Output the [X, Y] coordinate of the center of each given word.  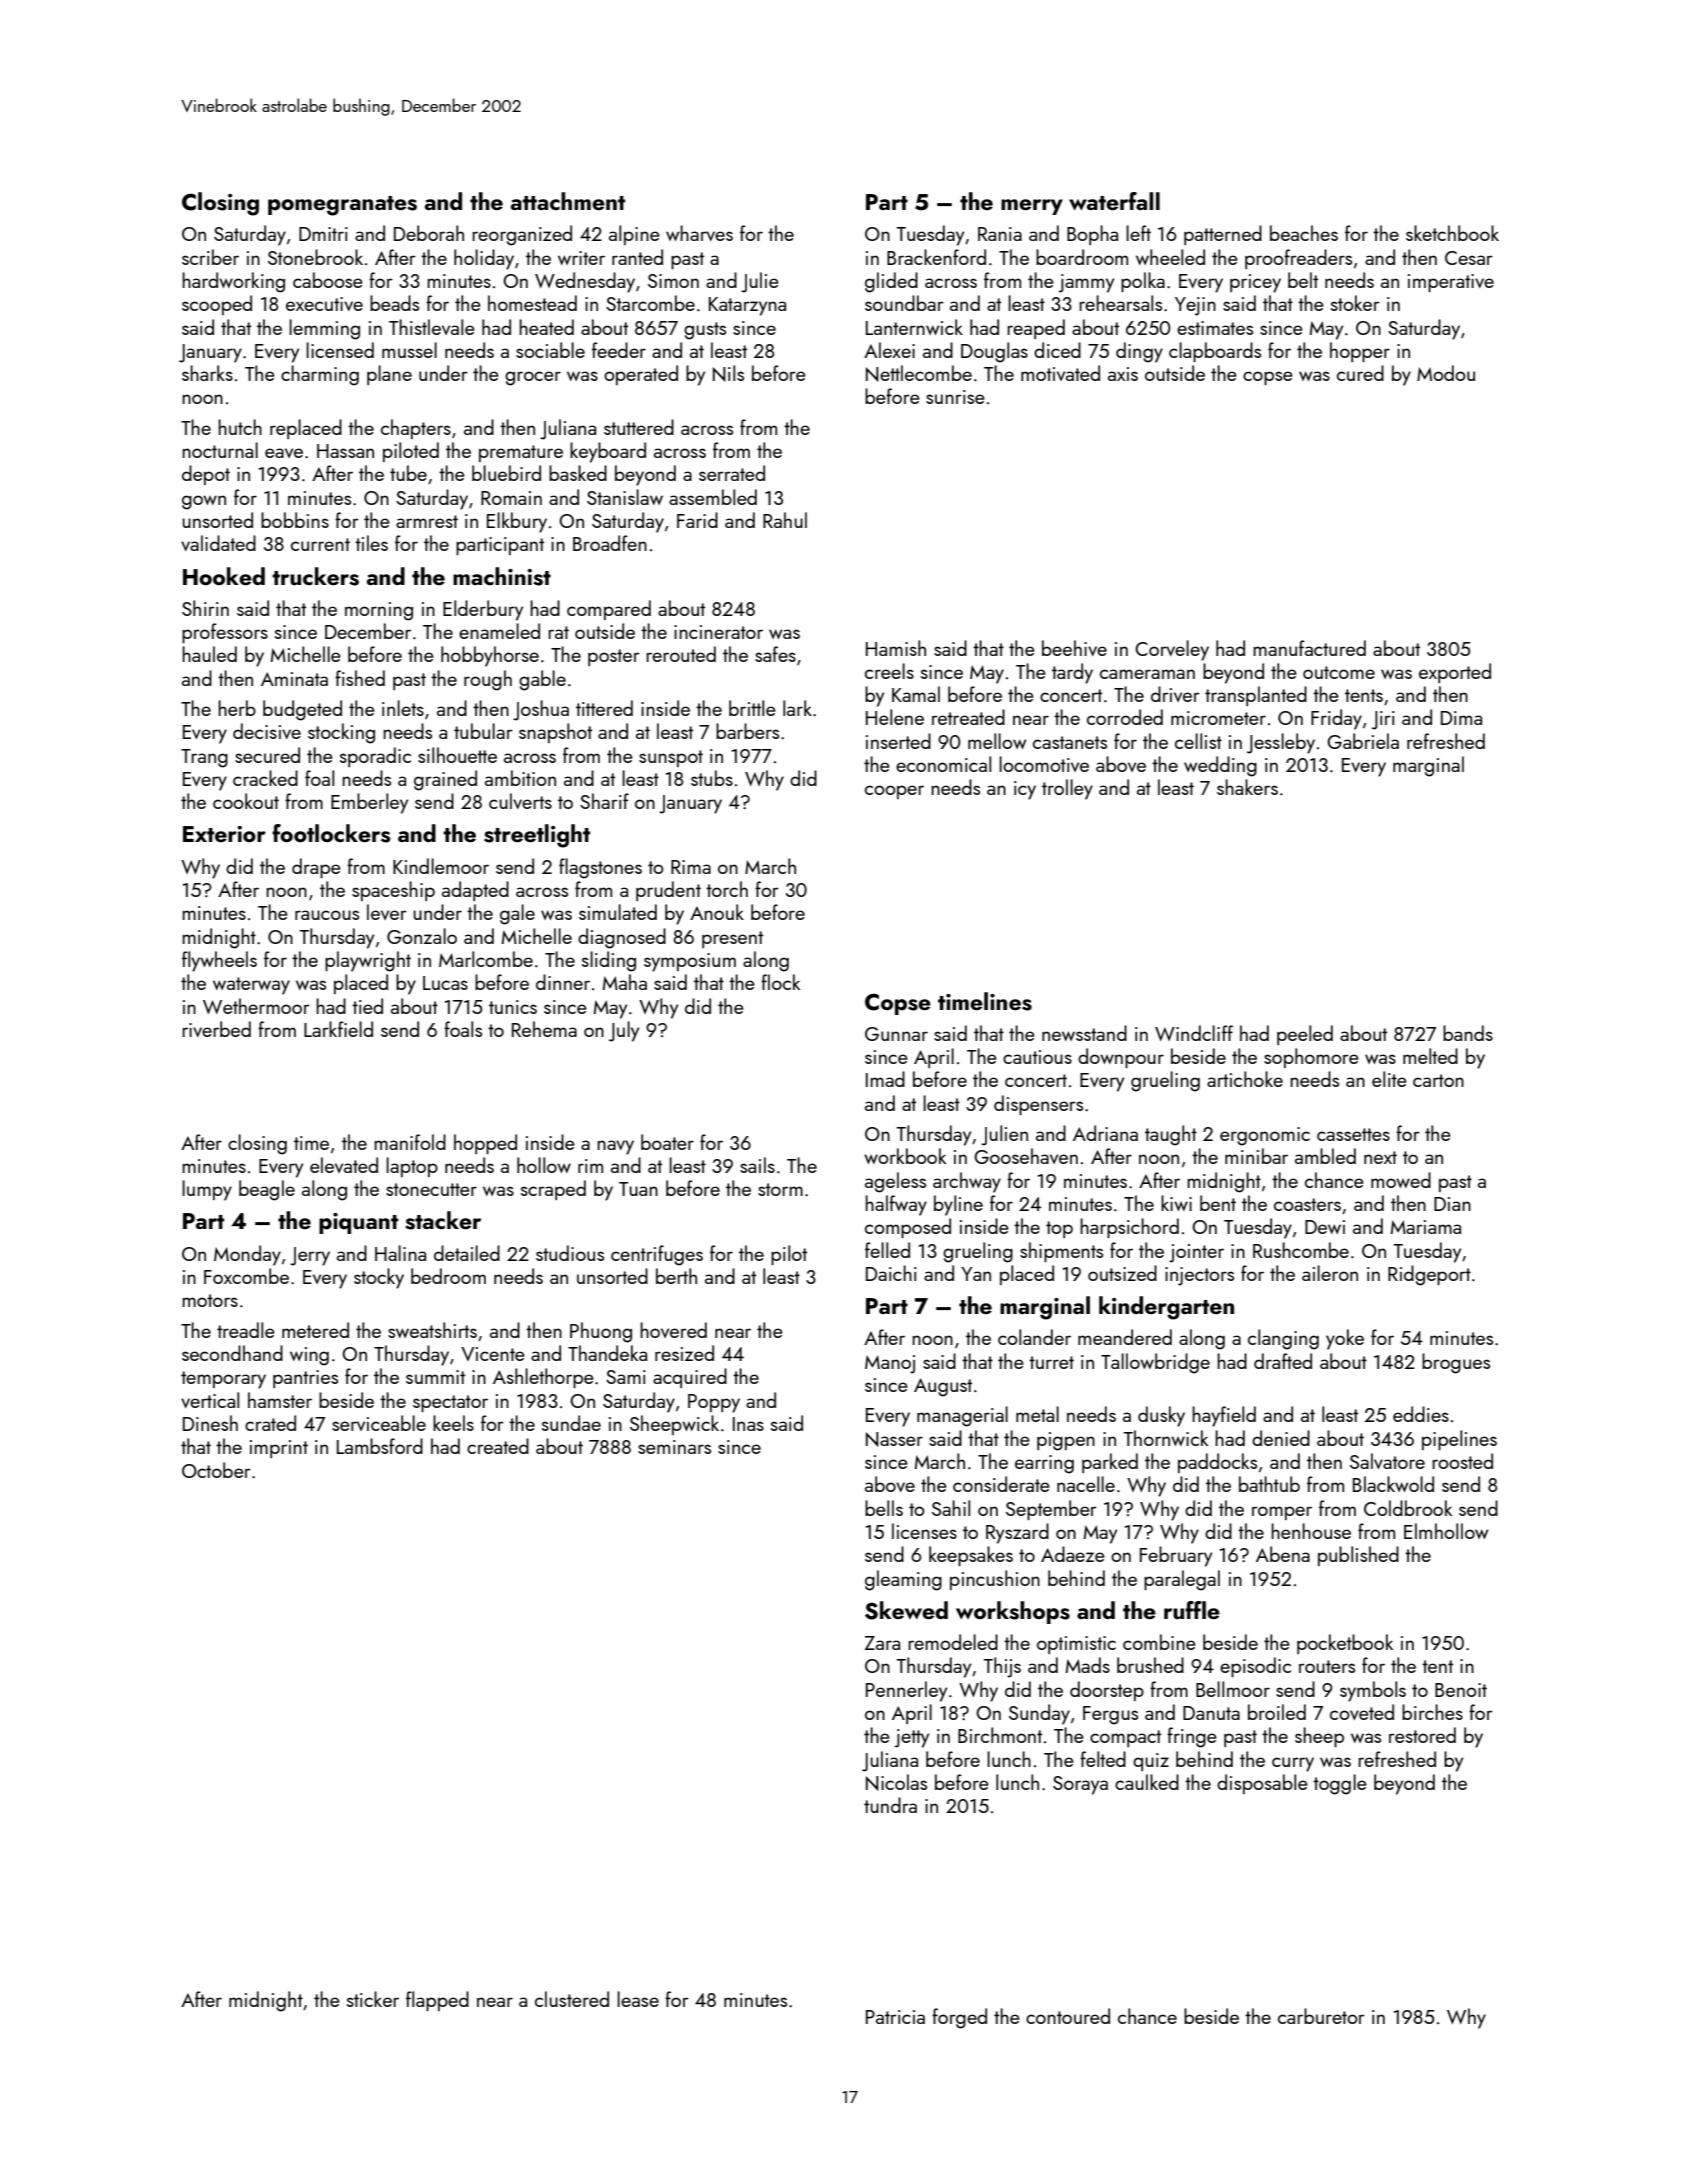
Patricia [895, 2017]
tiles [371, 543]
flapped [437, 2001]
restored [1422, 1735]
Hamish [896, 648]
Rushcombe [1301, 1250]
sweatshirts [432, 1330]
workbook [905, 1156]
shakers [1247, 787]
